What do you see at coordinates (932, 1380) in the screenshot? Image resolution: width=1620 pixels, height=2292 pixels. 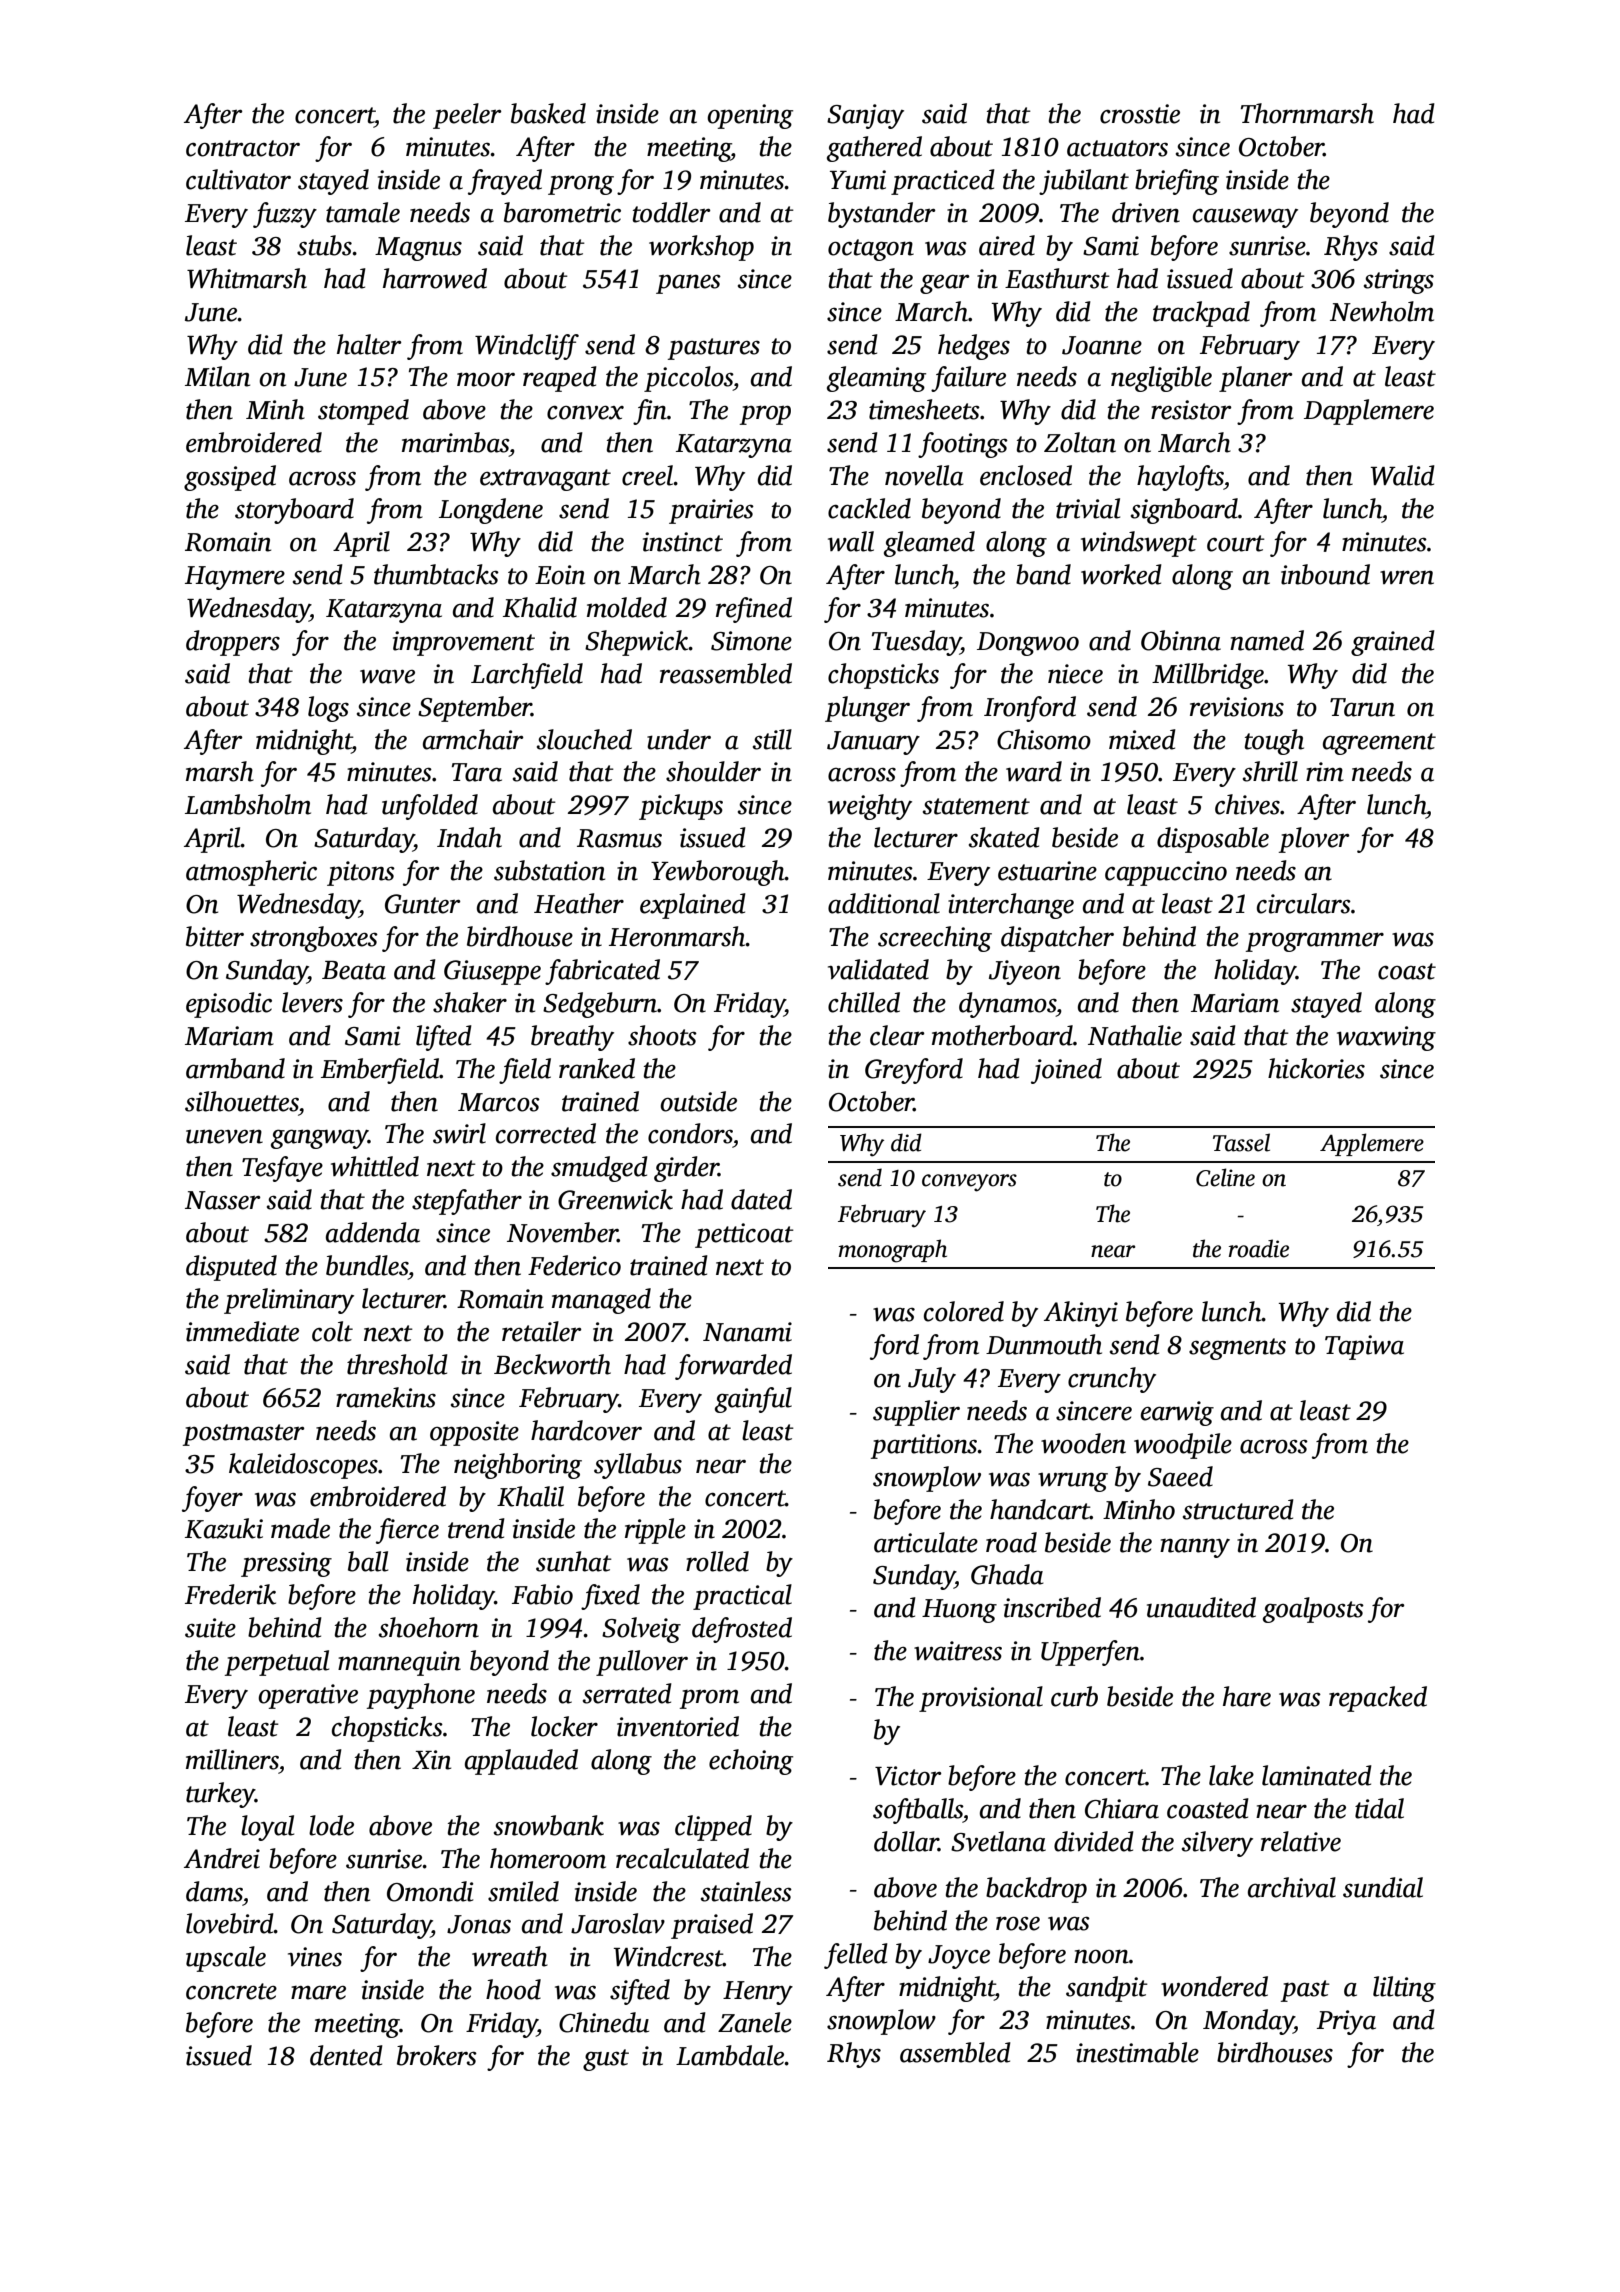 I see `July` at bounding box center [932, 1380].
